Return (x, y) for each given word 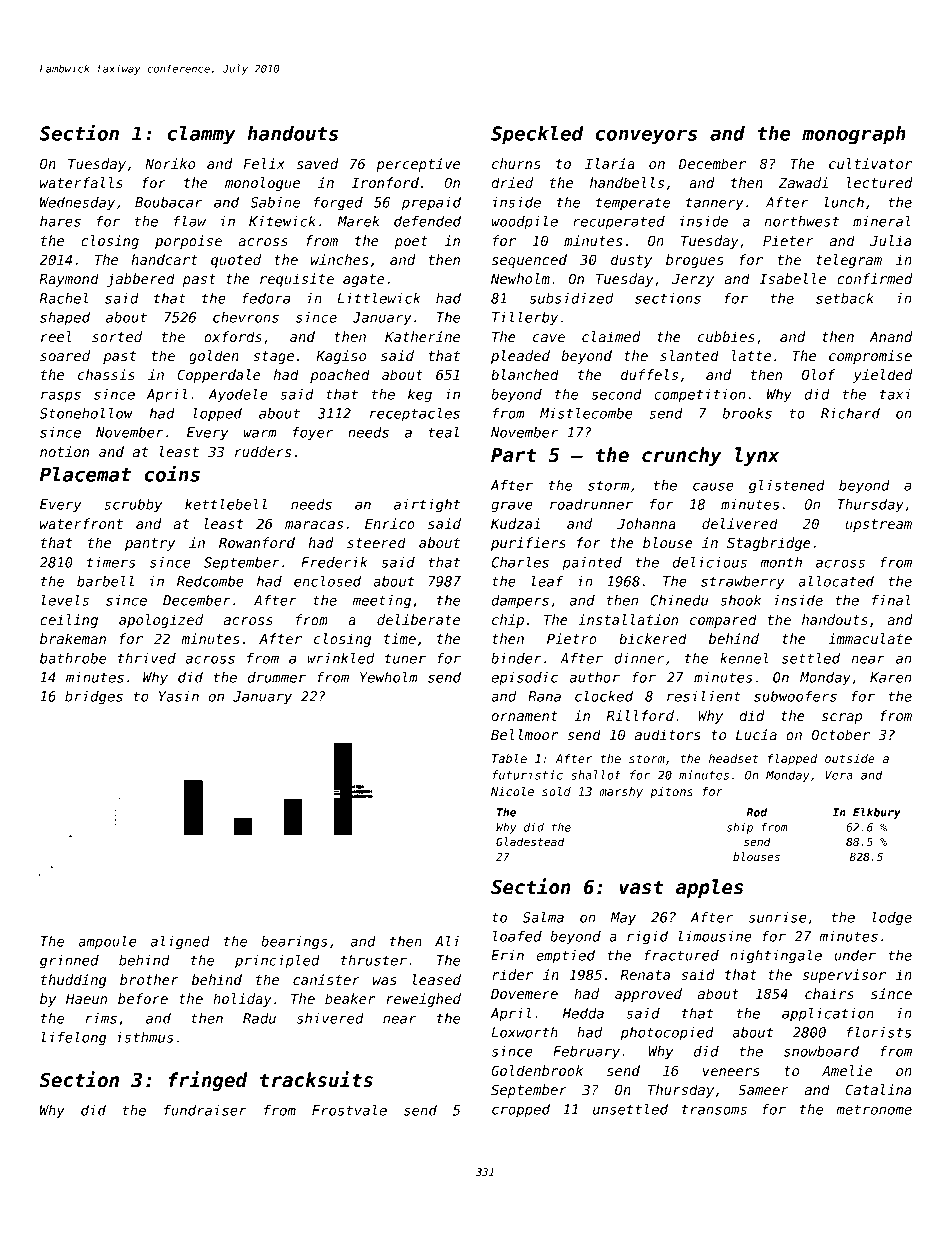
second (617, 394)
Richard (850, 413)
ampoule (107, 943)
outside (850, 758)
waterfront (81, 523)
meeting (382, 602)
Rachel (64, 298)
